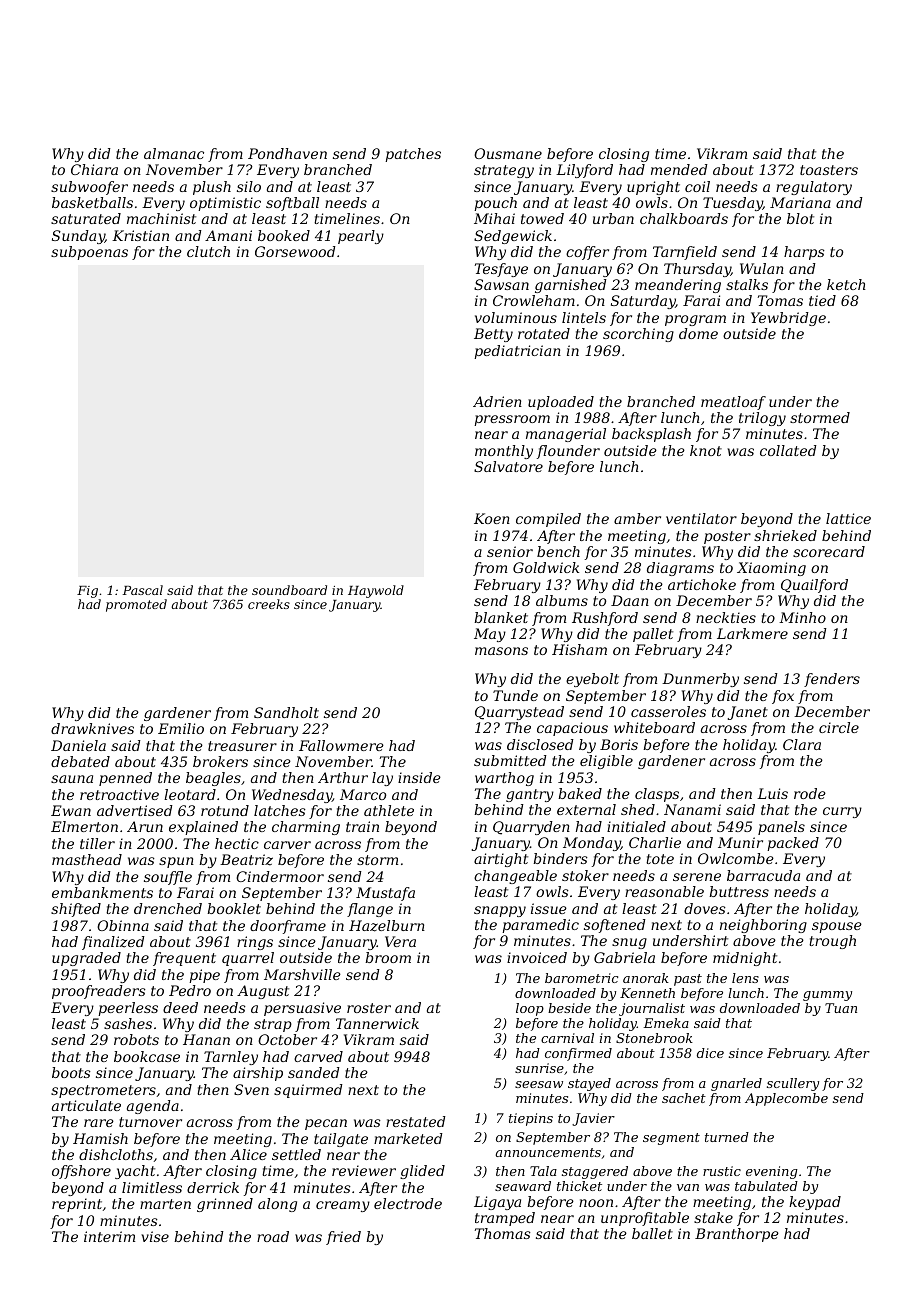  What do you see at coordinates (510, 760) in the page?
I see `submitted` at bounding box center [510, 760].
